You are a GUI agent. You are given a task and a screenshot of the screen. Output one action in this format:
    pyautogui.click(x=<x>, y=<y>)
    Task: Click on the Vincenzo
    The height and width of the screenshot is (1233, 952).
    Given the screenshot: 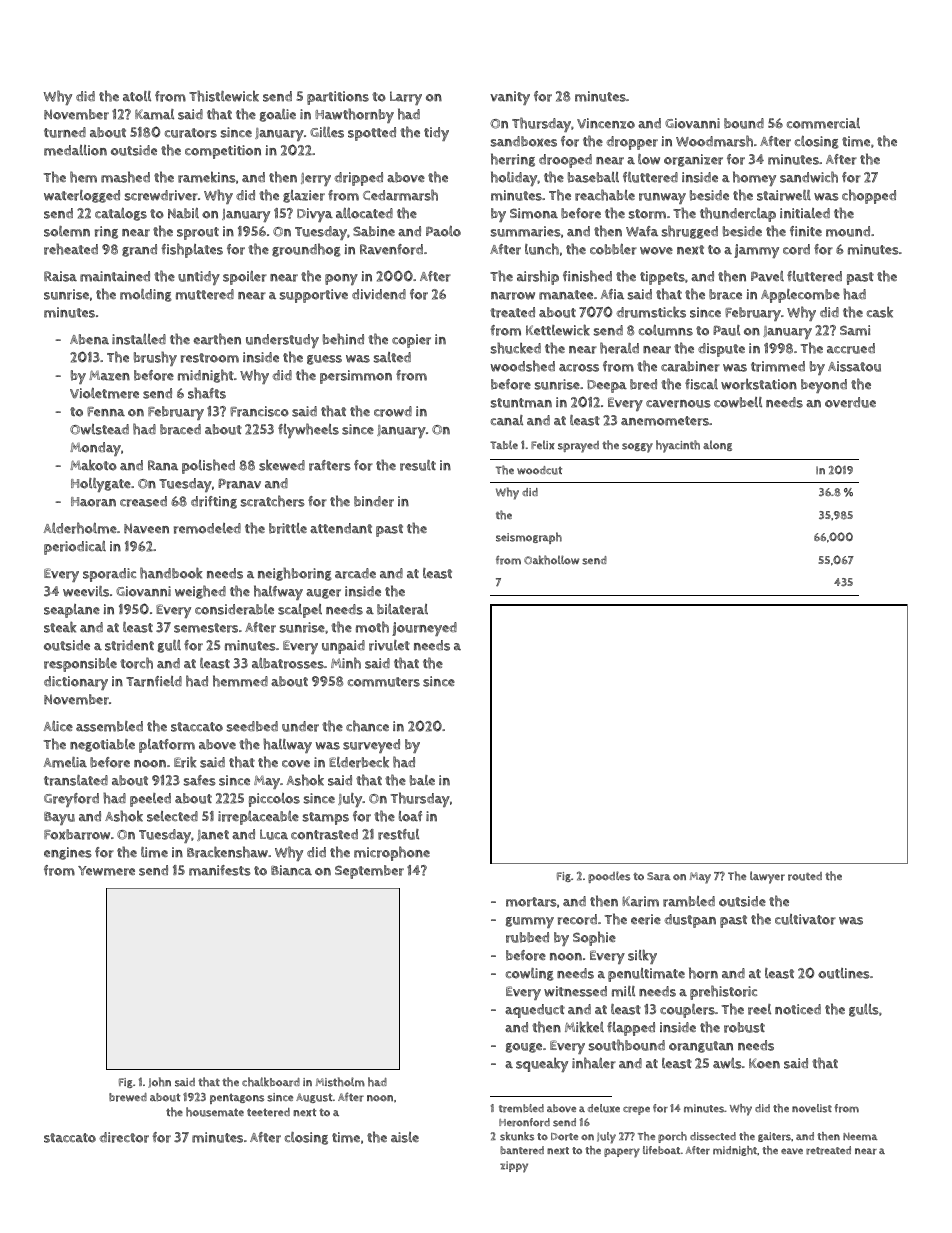 What is the action you would take?
    pyautogui.click(x=606, y=123)
